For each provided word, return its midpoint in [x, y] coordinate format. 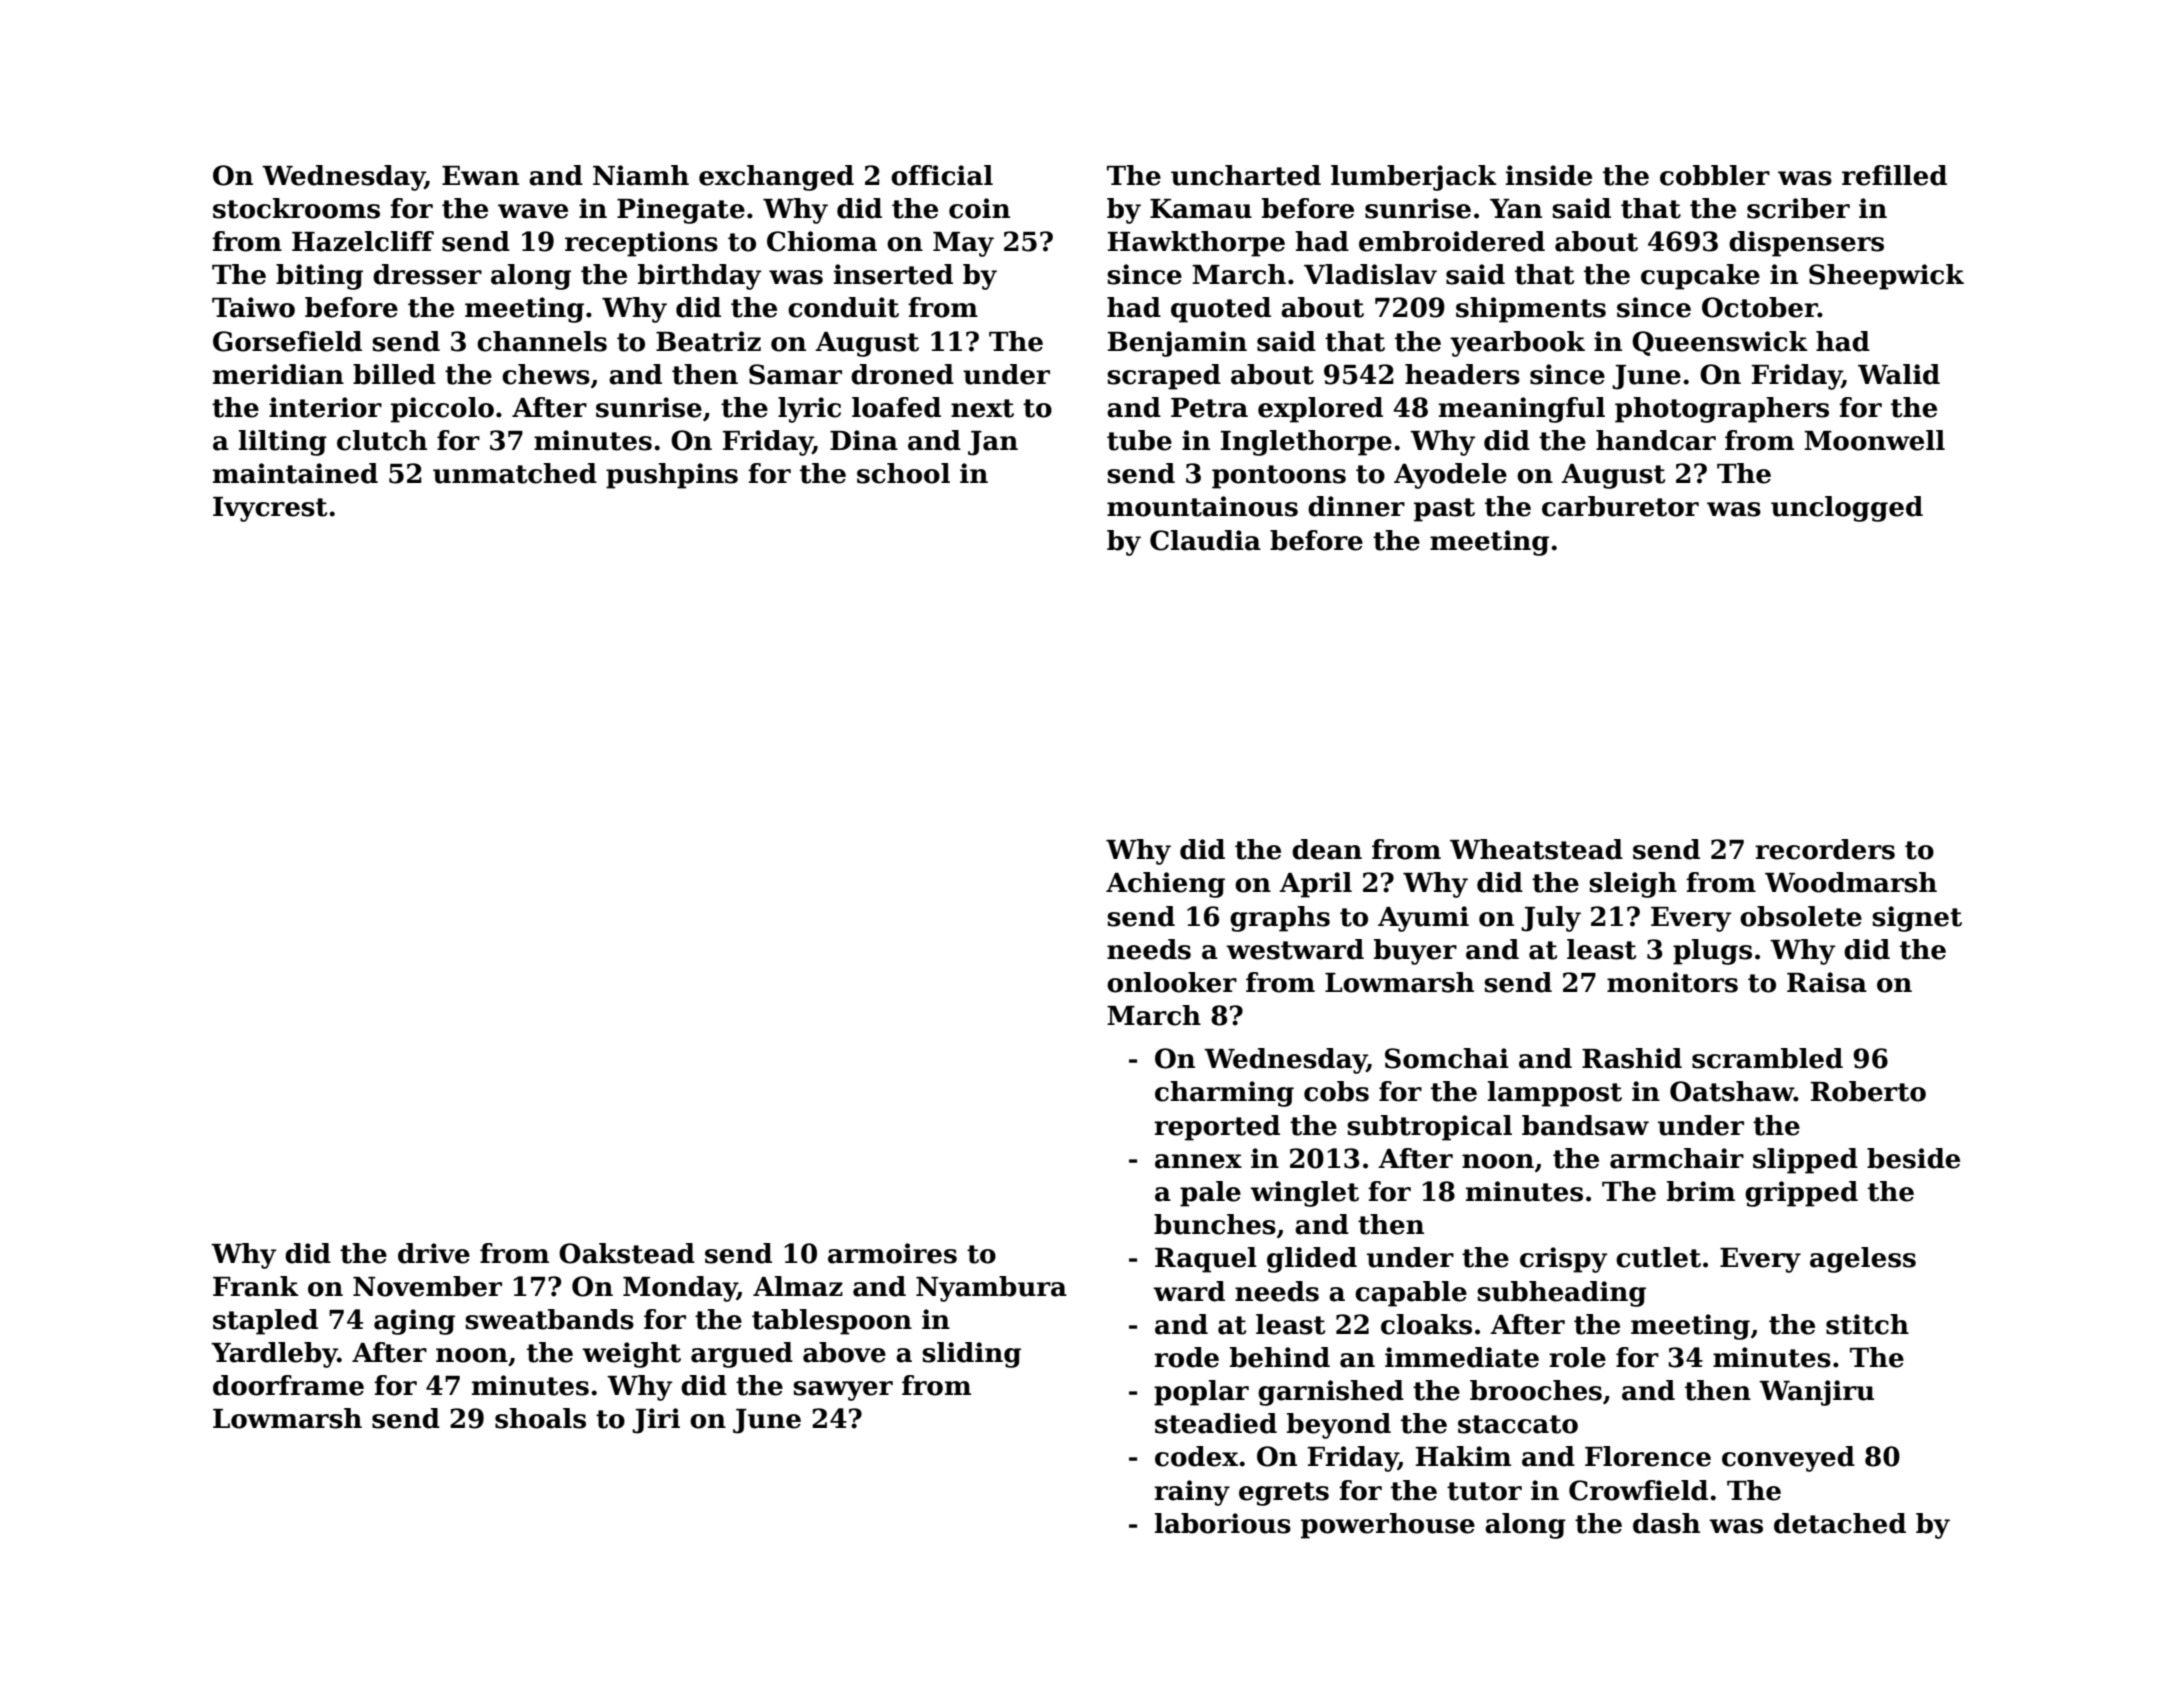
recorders [1825, 849]
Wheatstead [1536, 849]
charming [1224, 1094]
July [1551, 919]
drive [434, 1253]
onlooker [1172, 982]
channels [542, 341]
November [427, 1286]
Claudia [1205, 540]
